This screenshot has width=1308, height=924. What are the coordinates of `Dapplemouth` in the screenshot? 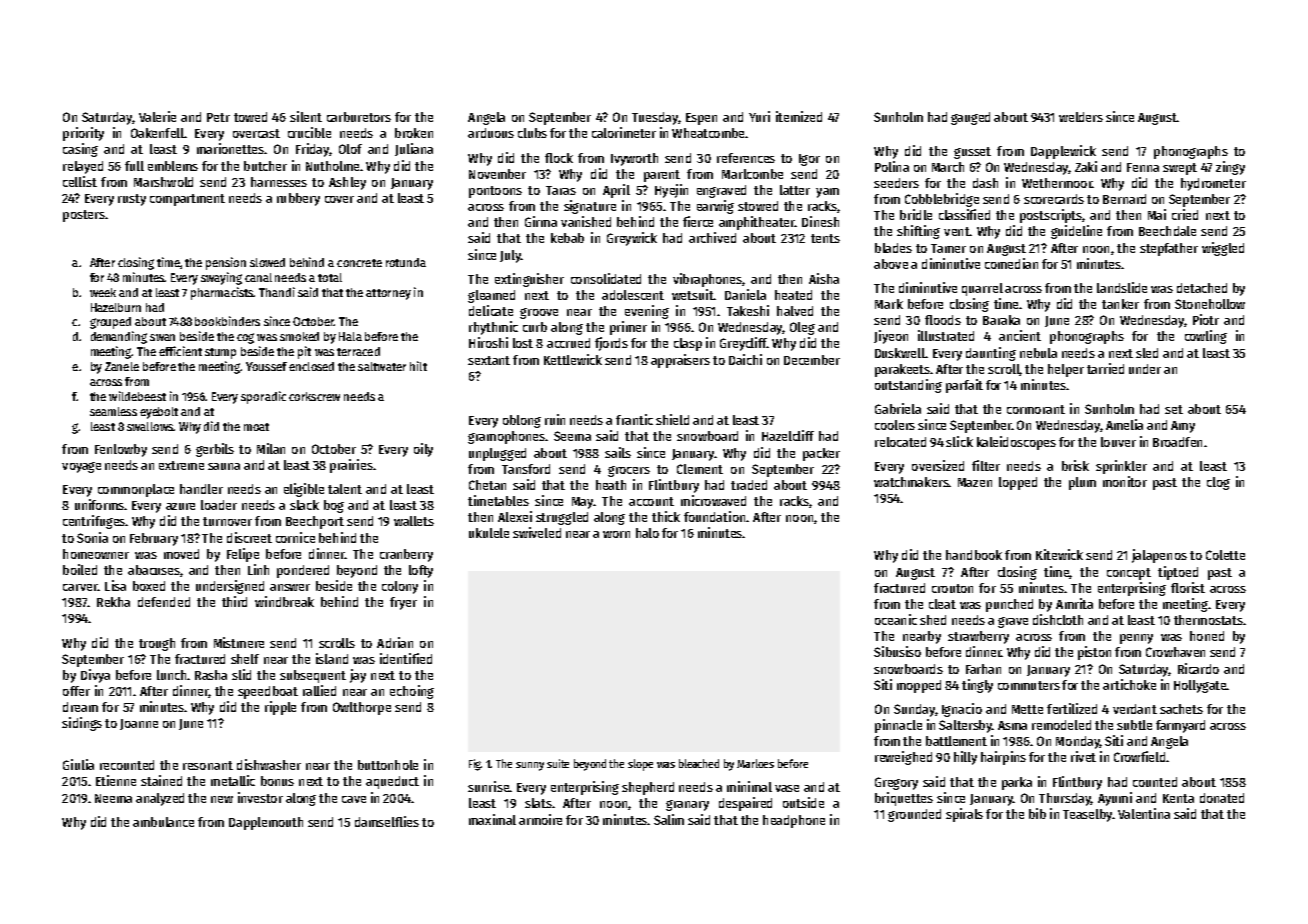 It's located at (266, 823).
